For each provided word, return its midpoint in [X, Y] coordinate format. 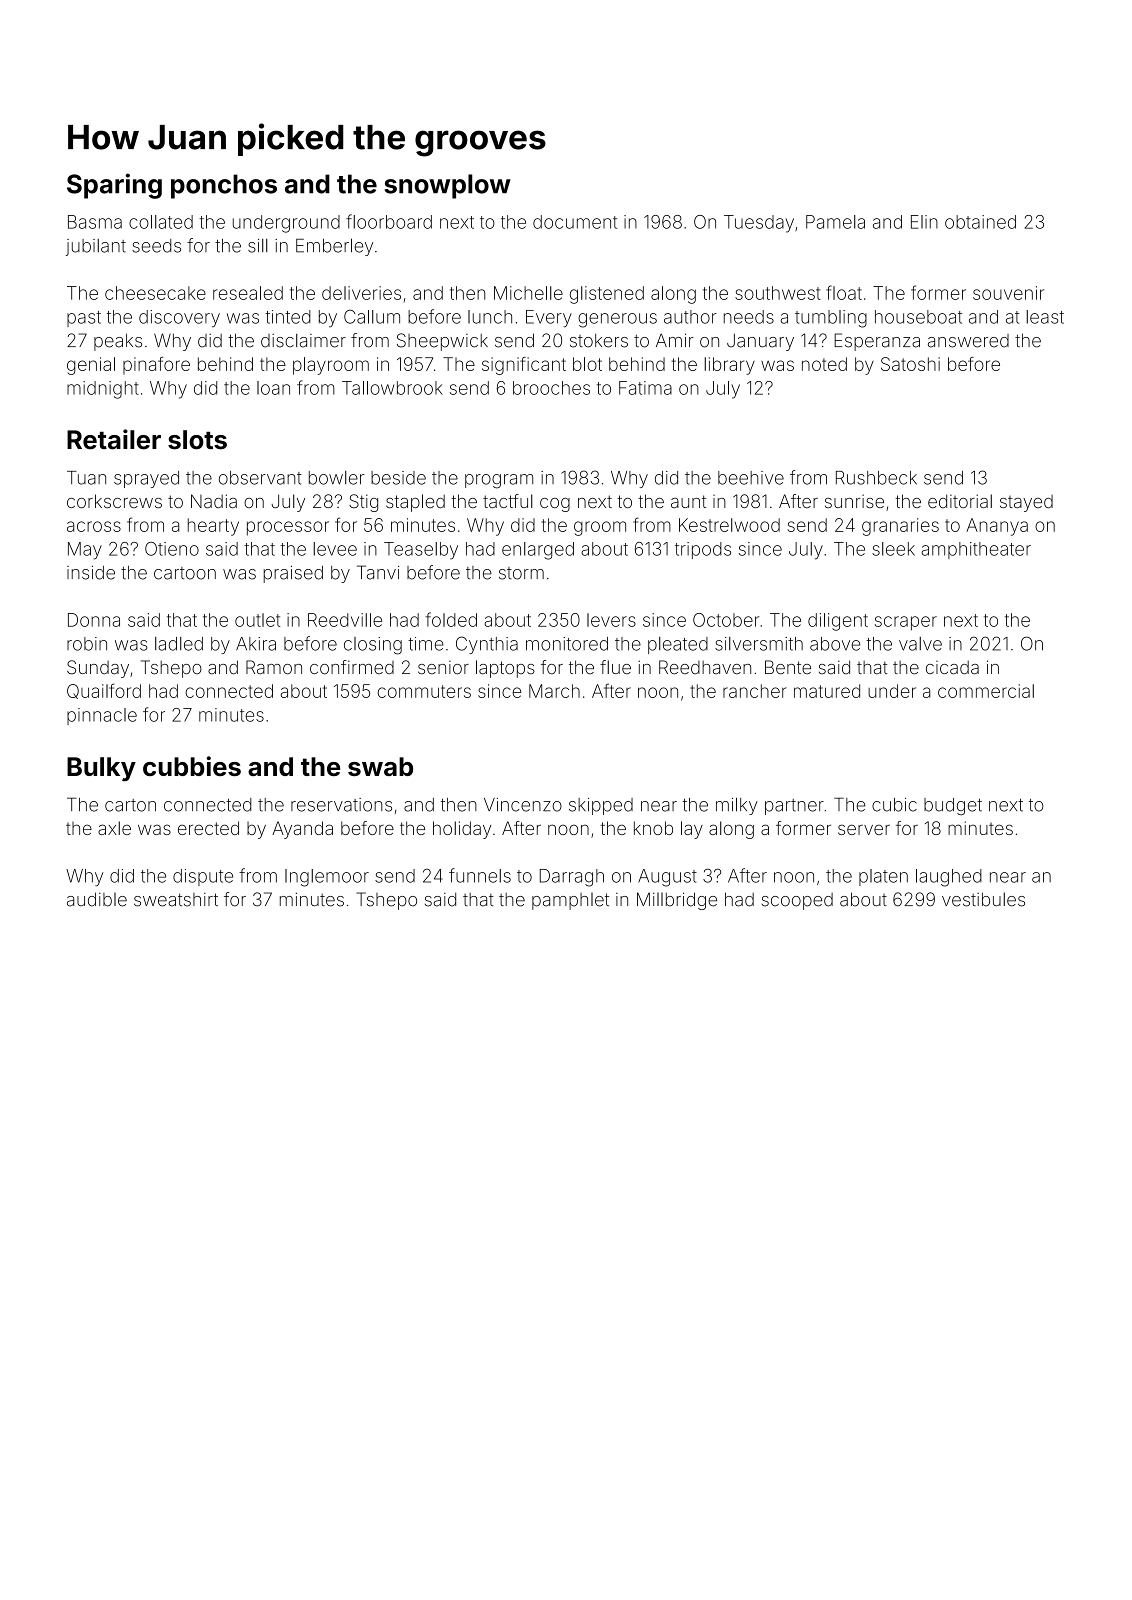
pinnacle [102, 716]
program [499, 481]
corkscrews [114, 501]
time [426, 644]
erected [208, 828]
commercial [986, 691]
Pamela [835, 222]
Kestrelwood [729, 525]
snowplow [447, 186]
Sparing [114, 186]
